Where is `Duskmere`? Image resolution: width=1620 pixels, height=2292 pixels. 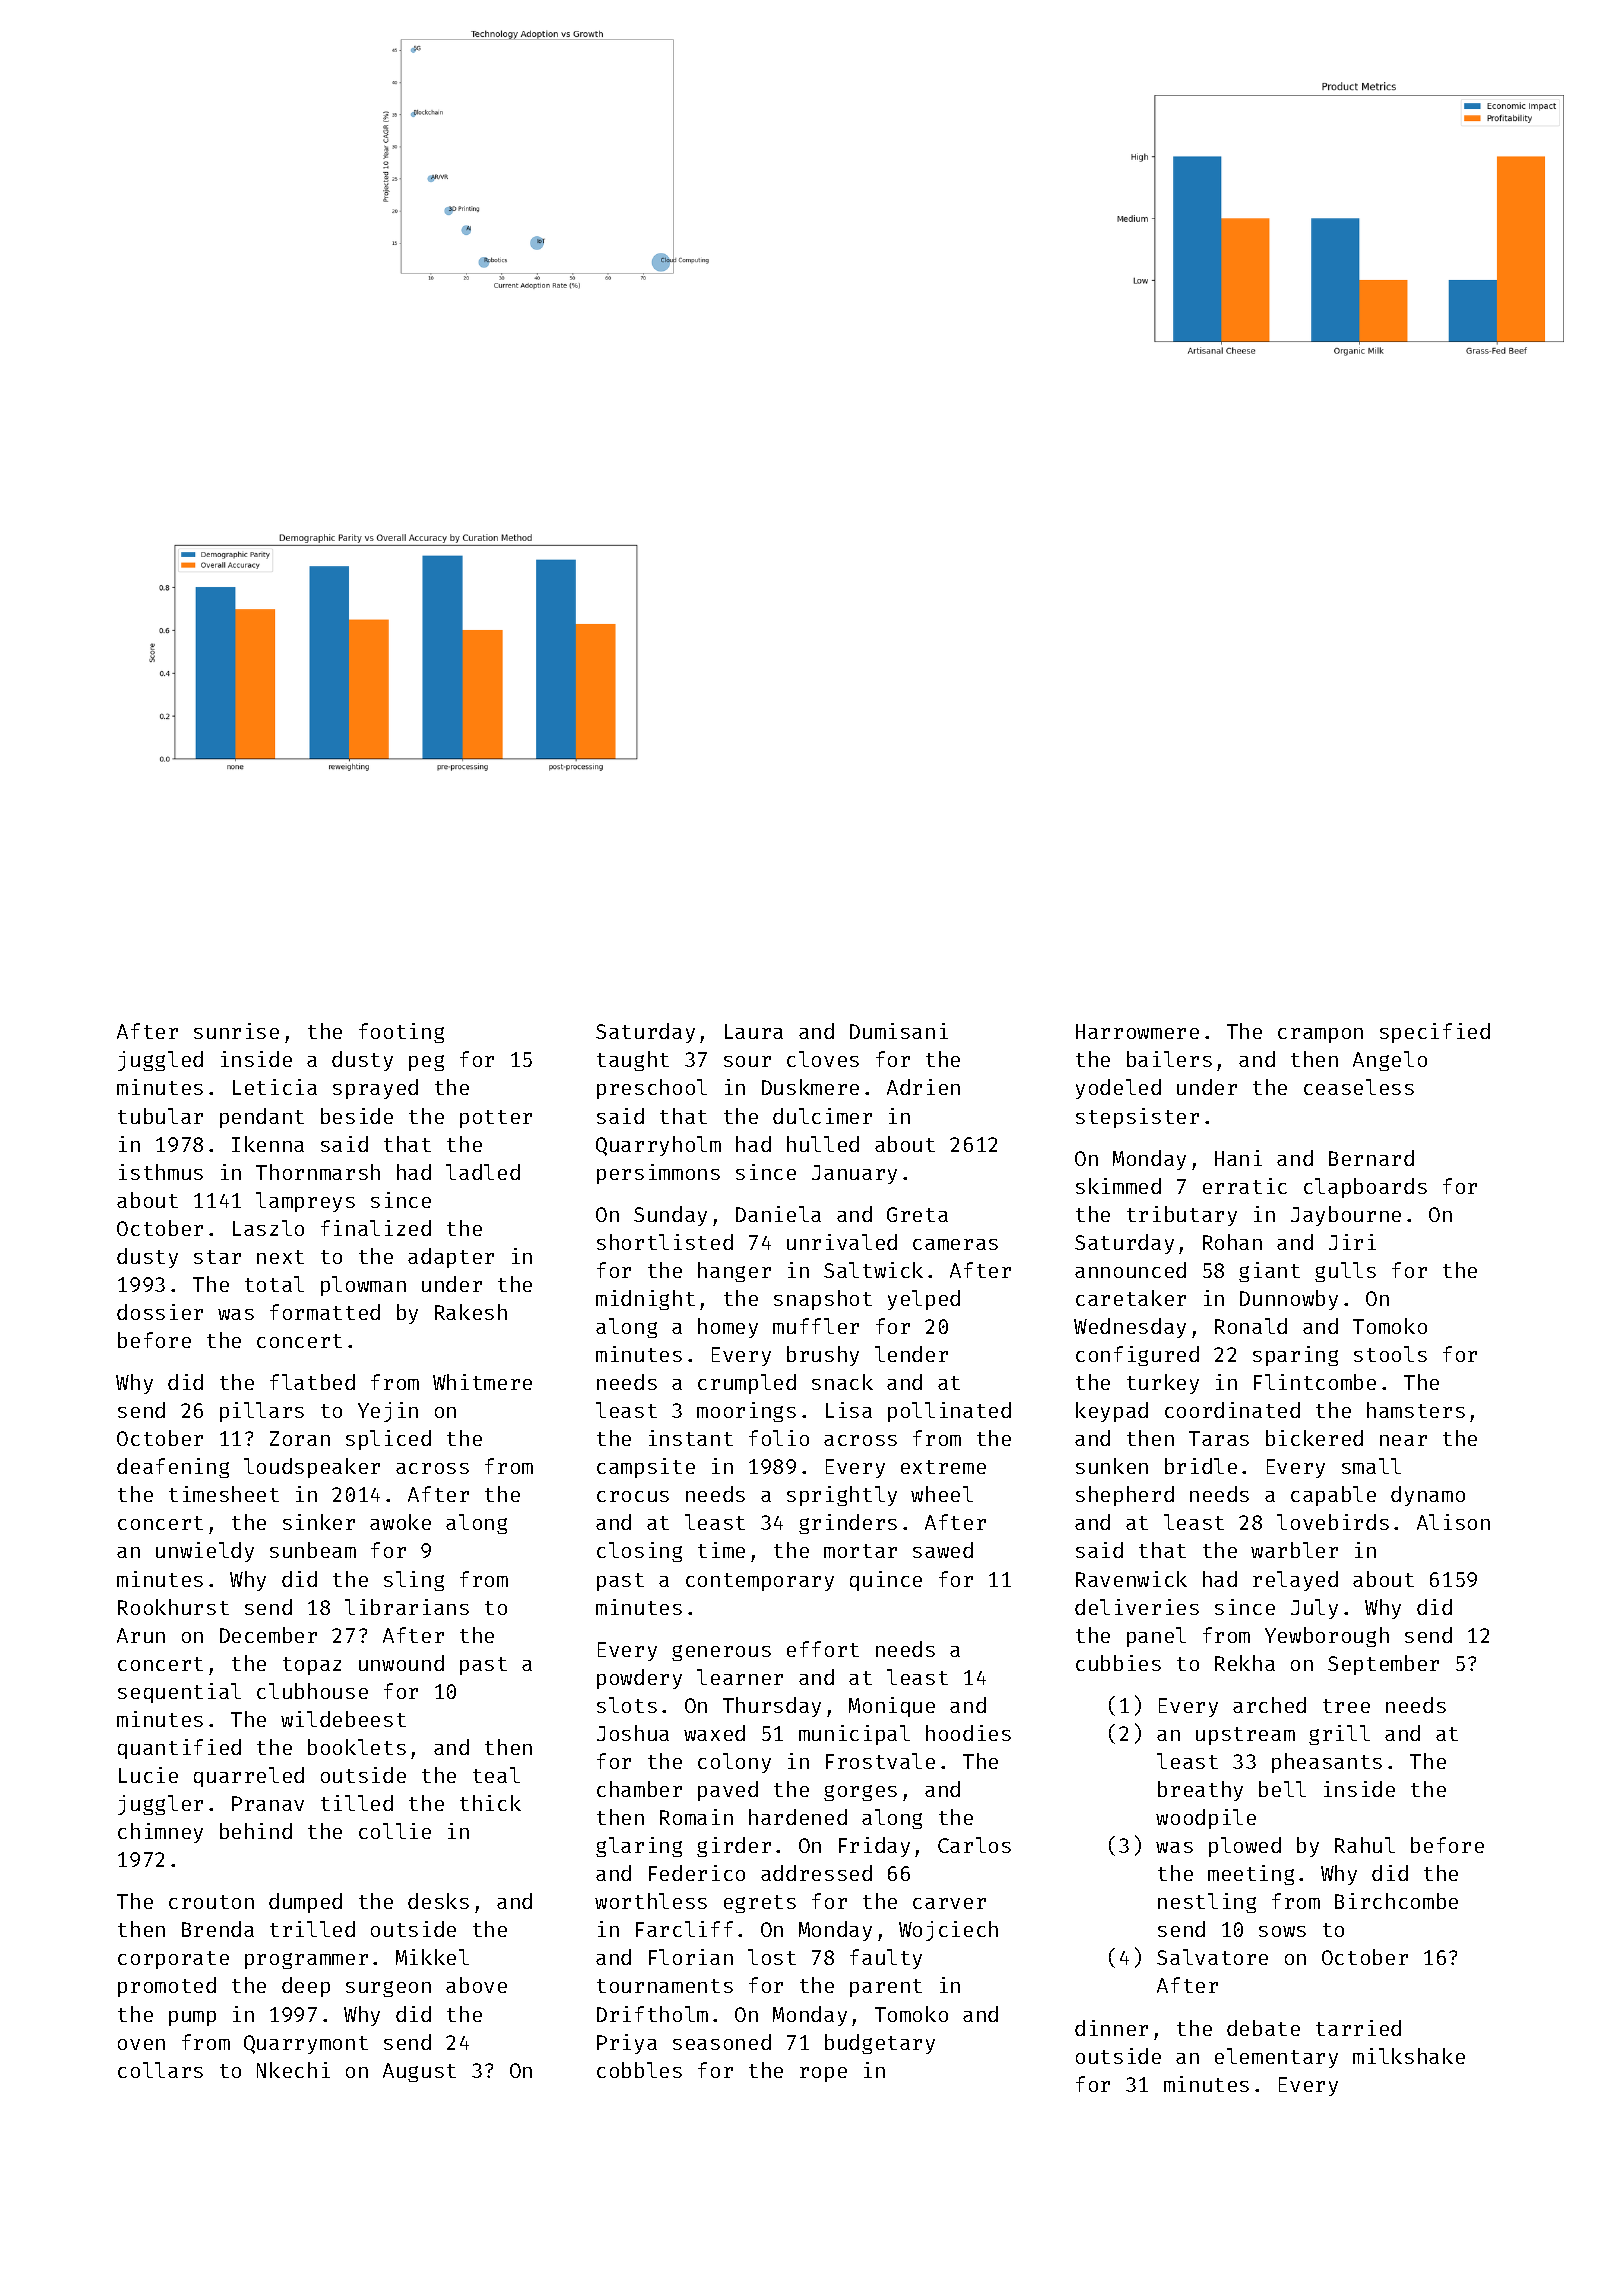
Duskmere is located at coordinates (810, 1087).
